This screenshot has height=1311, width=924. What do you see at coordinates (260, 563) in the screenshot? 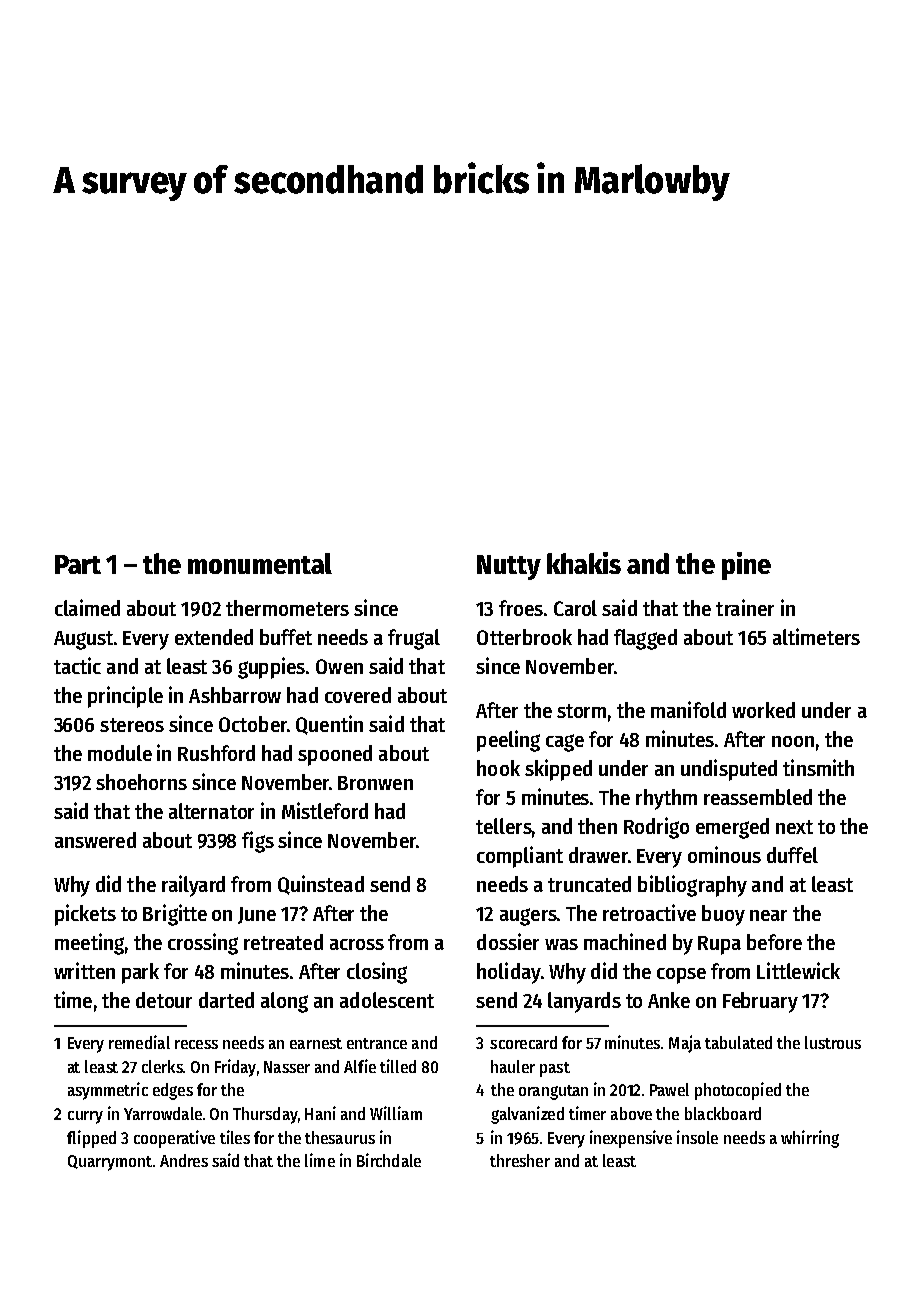
I see `monumental` at bounding box center [260, 563].
